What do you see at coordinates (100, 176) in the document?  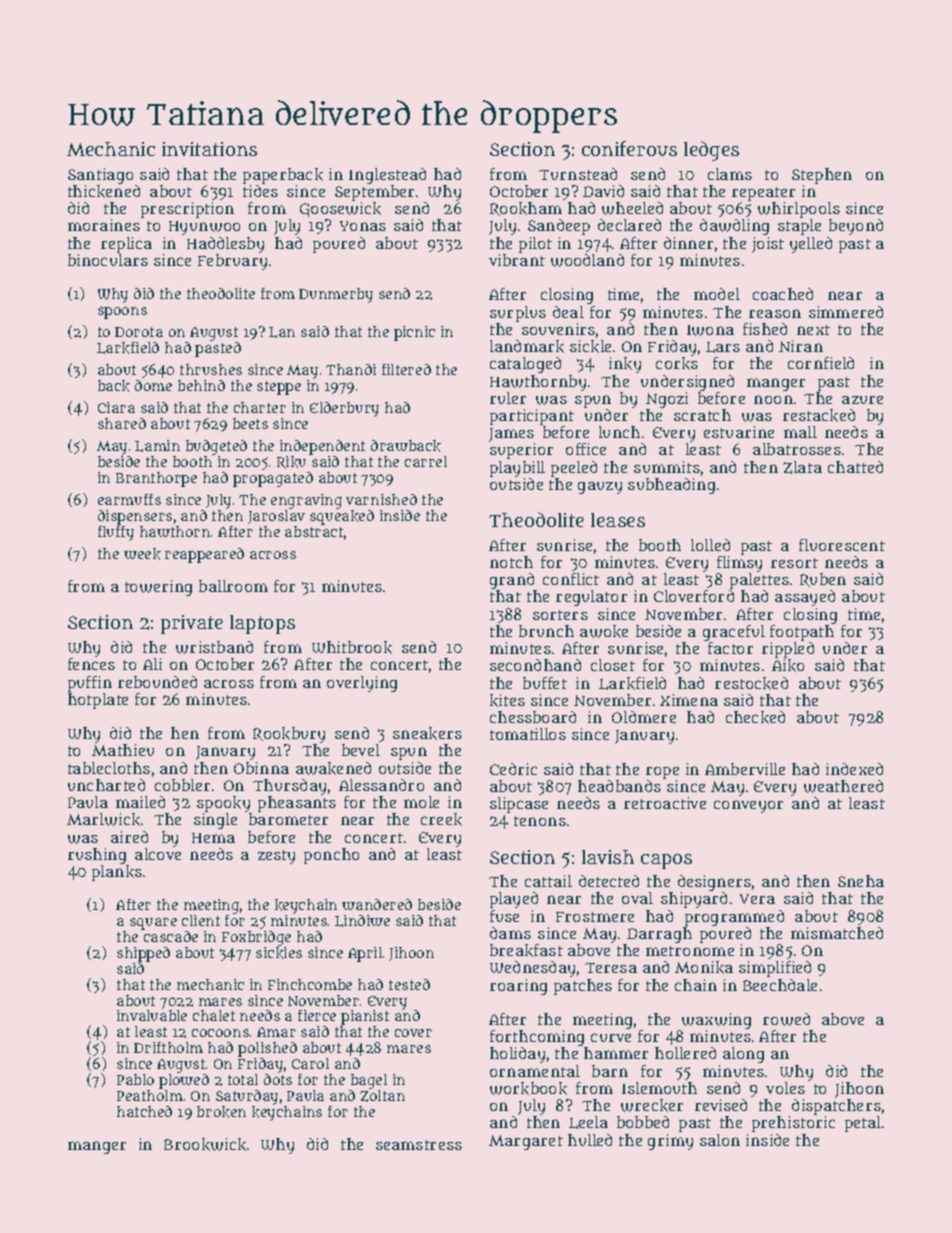 I see `Santiago` at bounding box center [100, 176].
